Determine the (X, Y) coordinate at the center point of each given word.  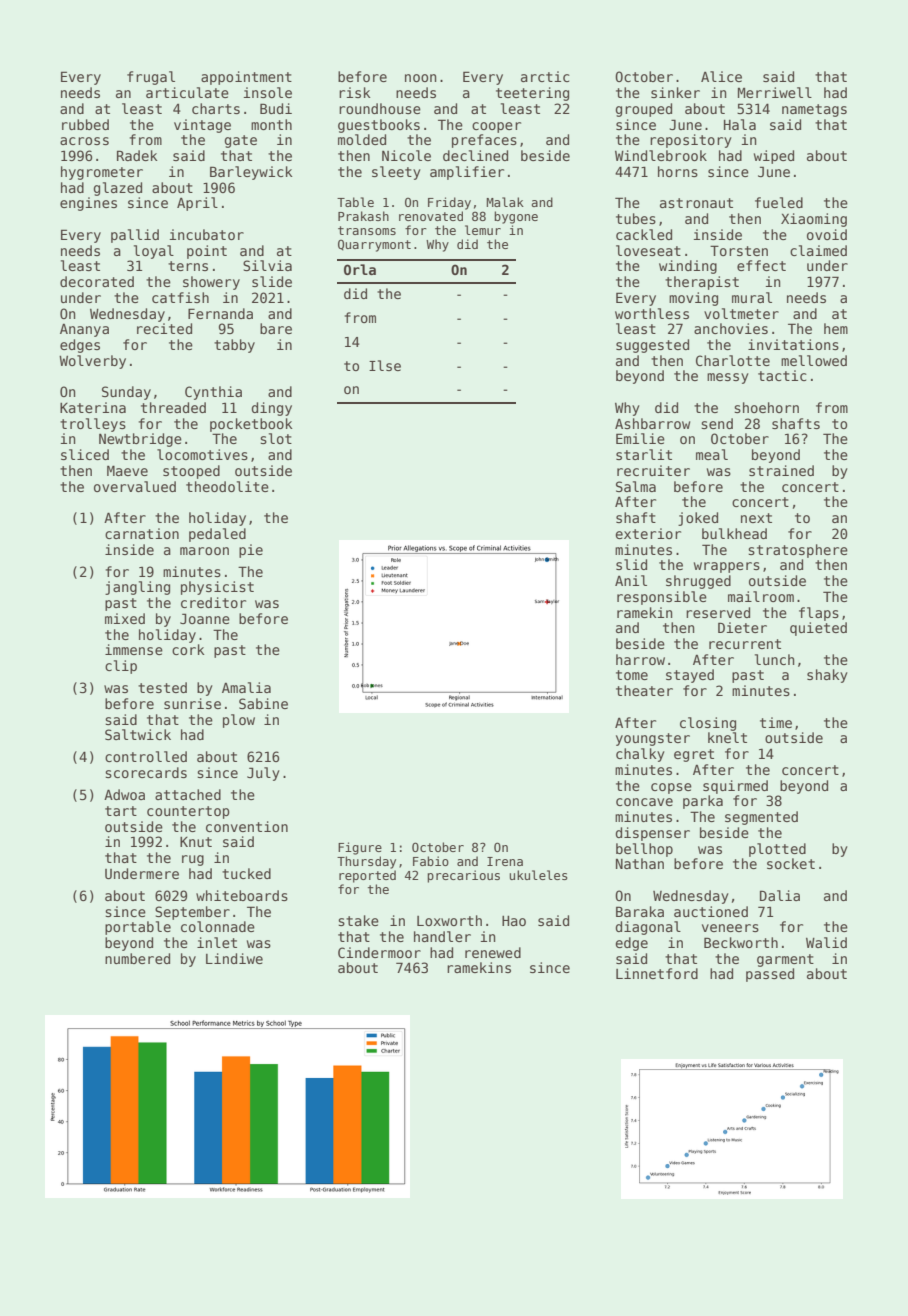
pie (251, 551)
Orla (360, 269)
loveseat (648, 250)
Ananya (84, 330)
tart (121, 811)
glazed (117, 189)
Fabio (431, 861)
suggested (652, 346)
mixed (125, 618)
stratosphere (798, 551)
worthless (652, 313)
